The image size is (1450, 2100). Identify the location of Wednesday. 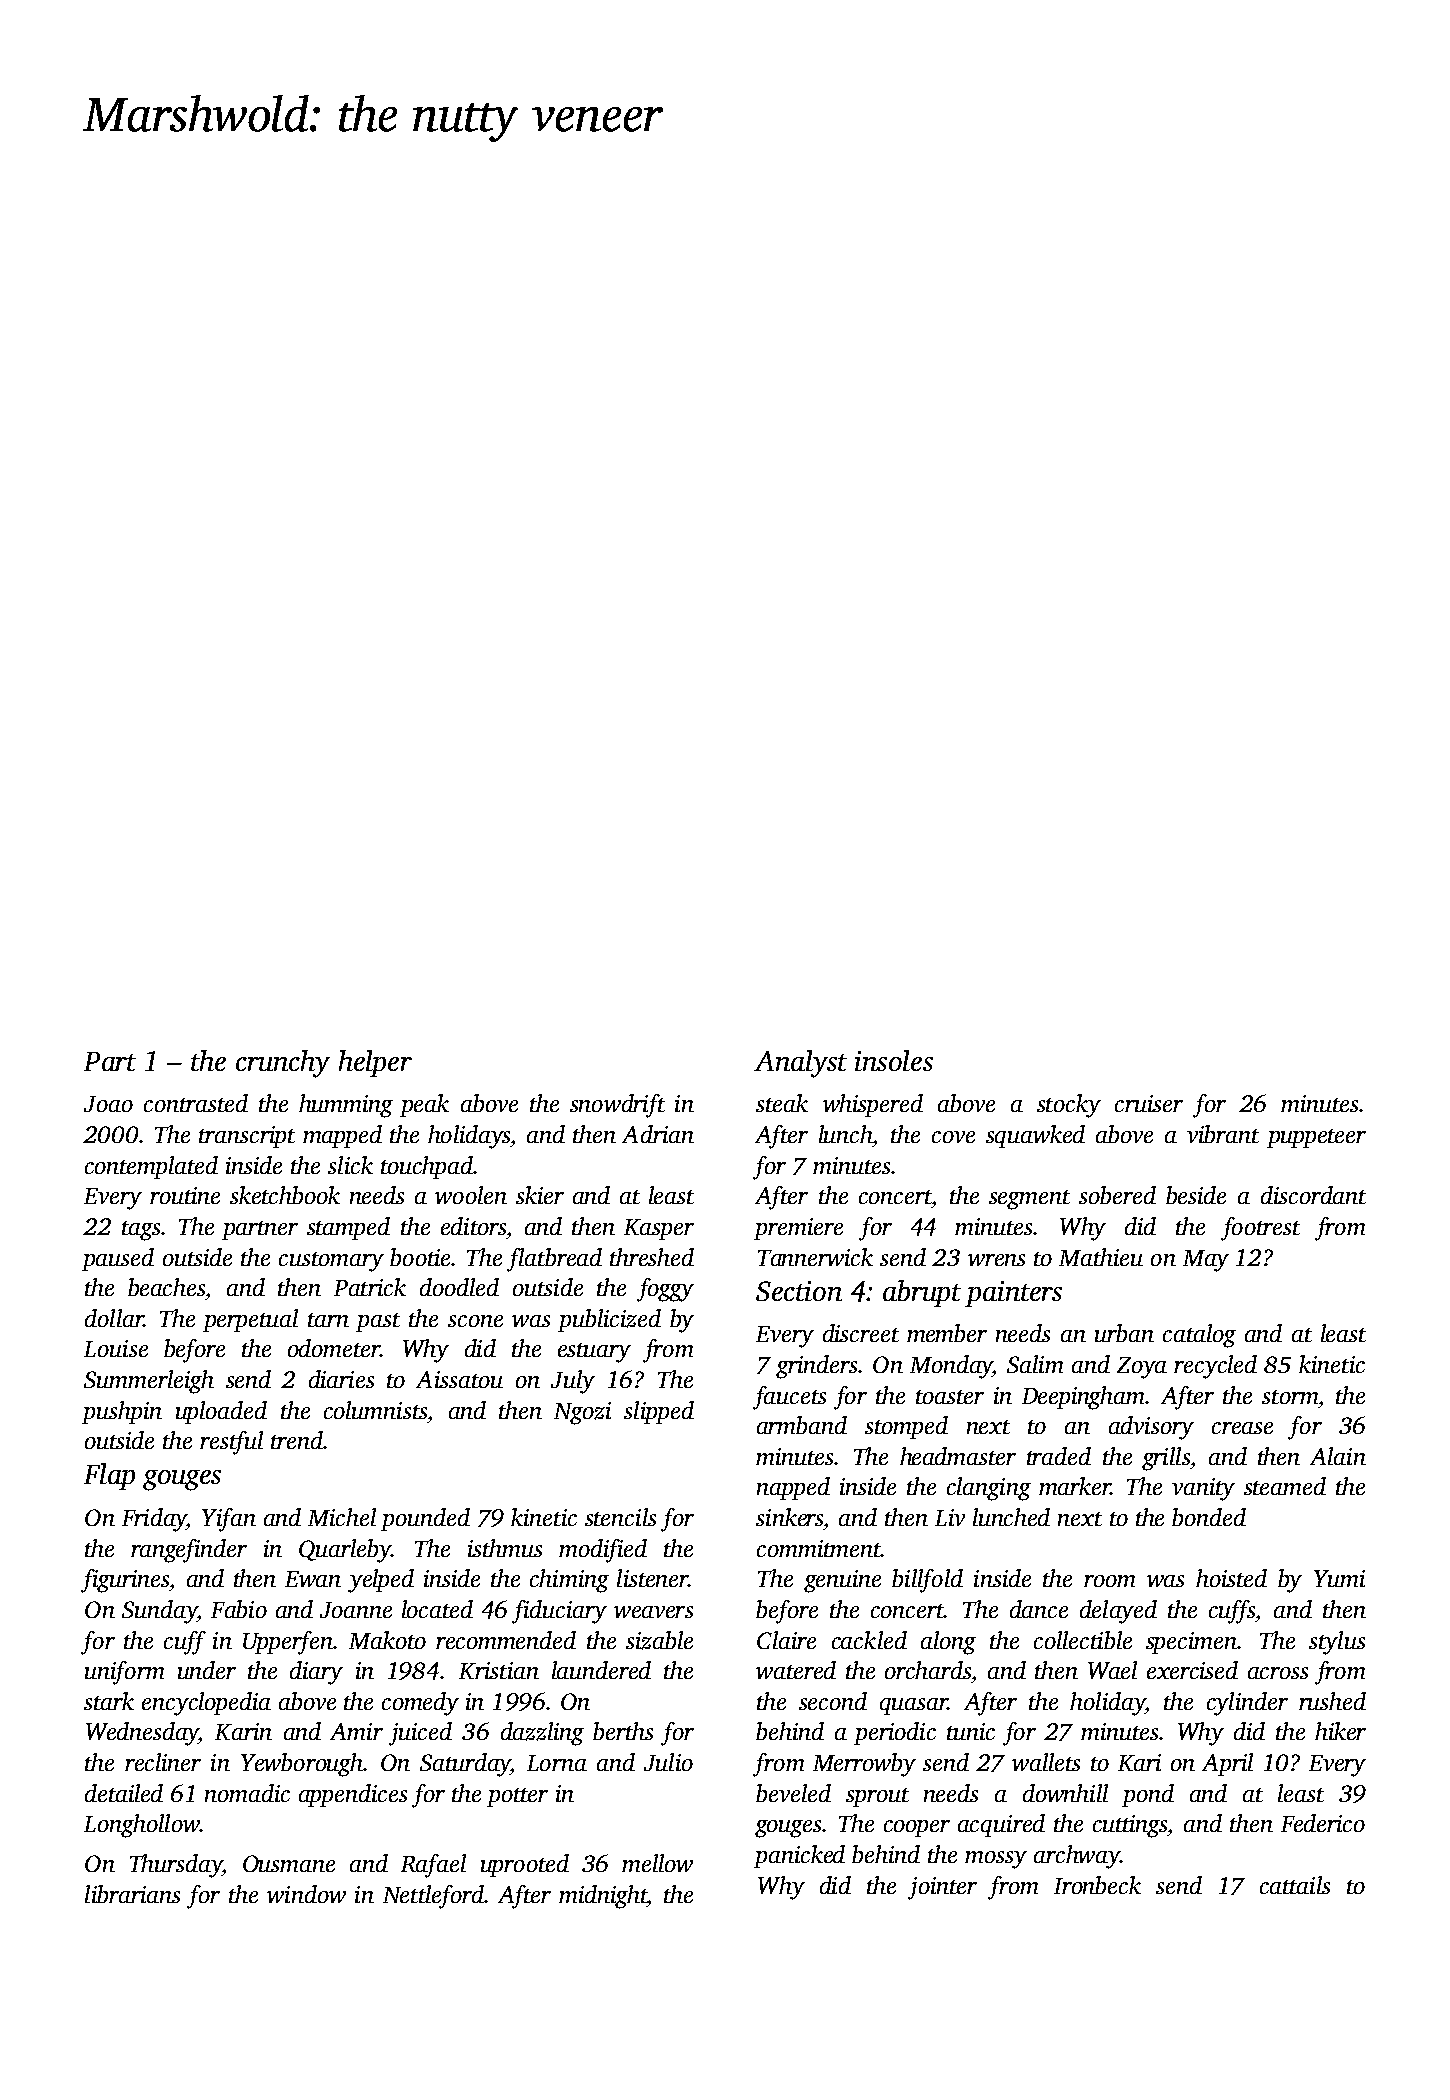
(142, 1734).
